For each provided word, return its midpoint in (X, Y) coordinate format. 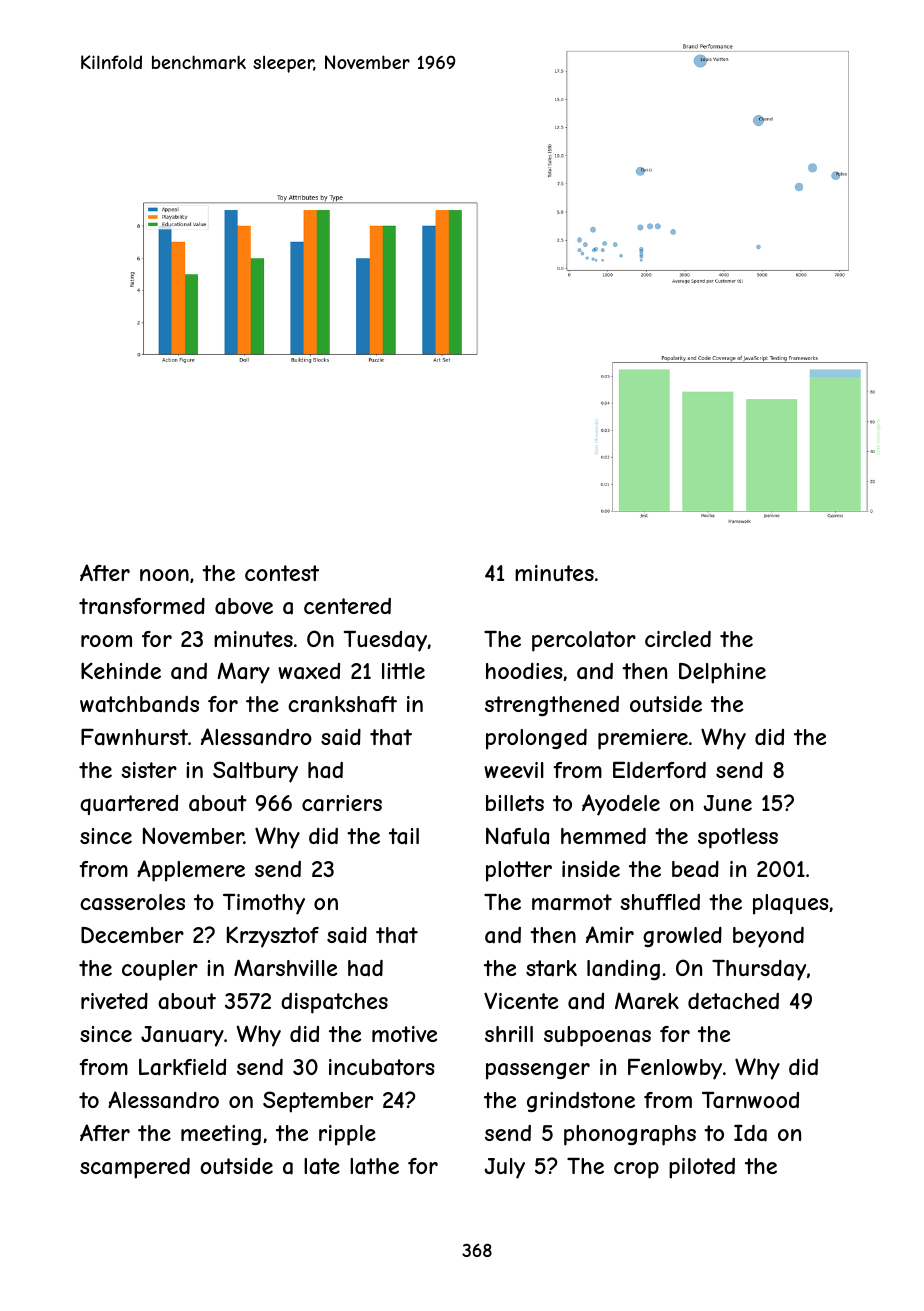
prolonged (536, 739)
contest (282, 573)
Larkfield (182, 1067)
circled (678, 638)
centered (347, 606)
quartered (129, 805)
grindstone (581, 1102)
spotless (738, 838)
